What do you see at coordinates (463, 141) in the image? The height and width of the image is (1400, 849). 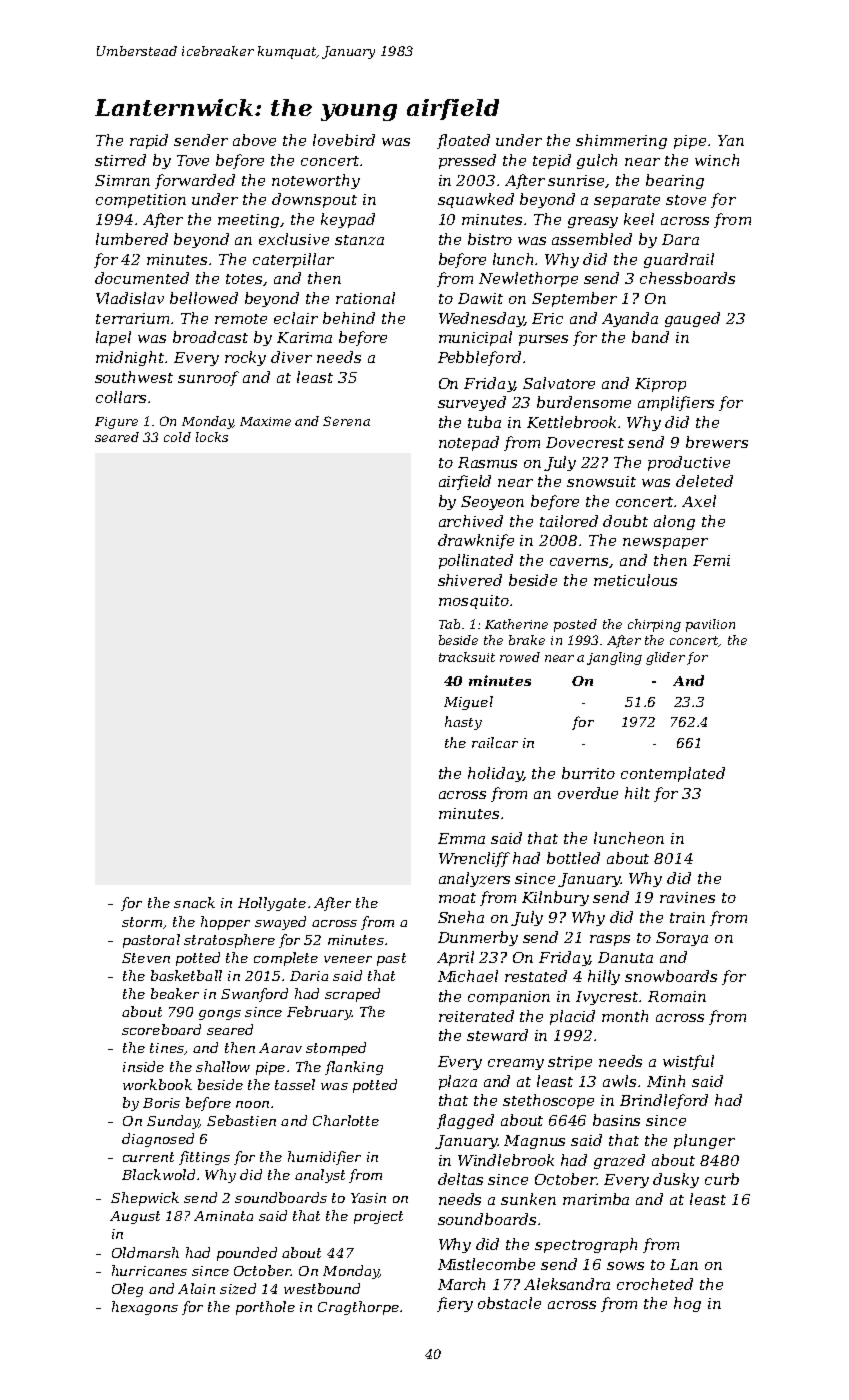 I see `floated` at bounding box center [463, 141].
